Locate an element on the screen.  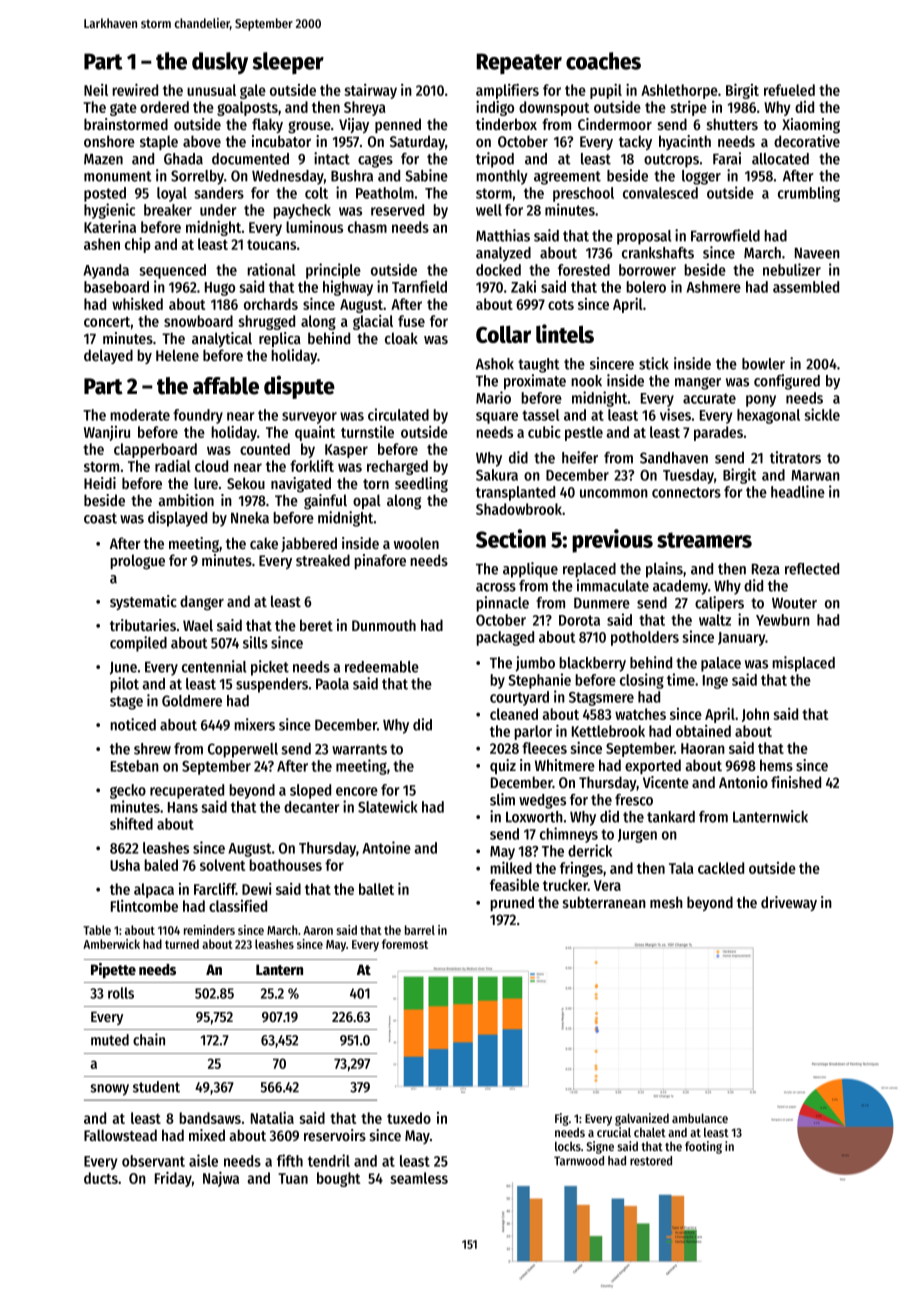
palace is located at coordinates (721, 664).
